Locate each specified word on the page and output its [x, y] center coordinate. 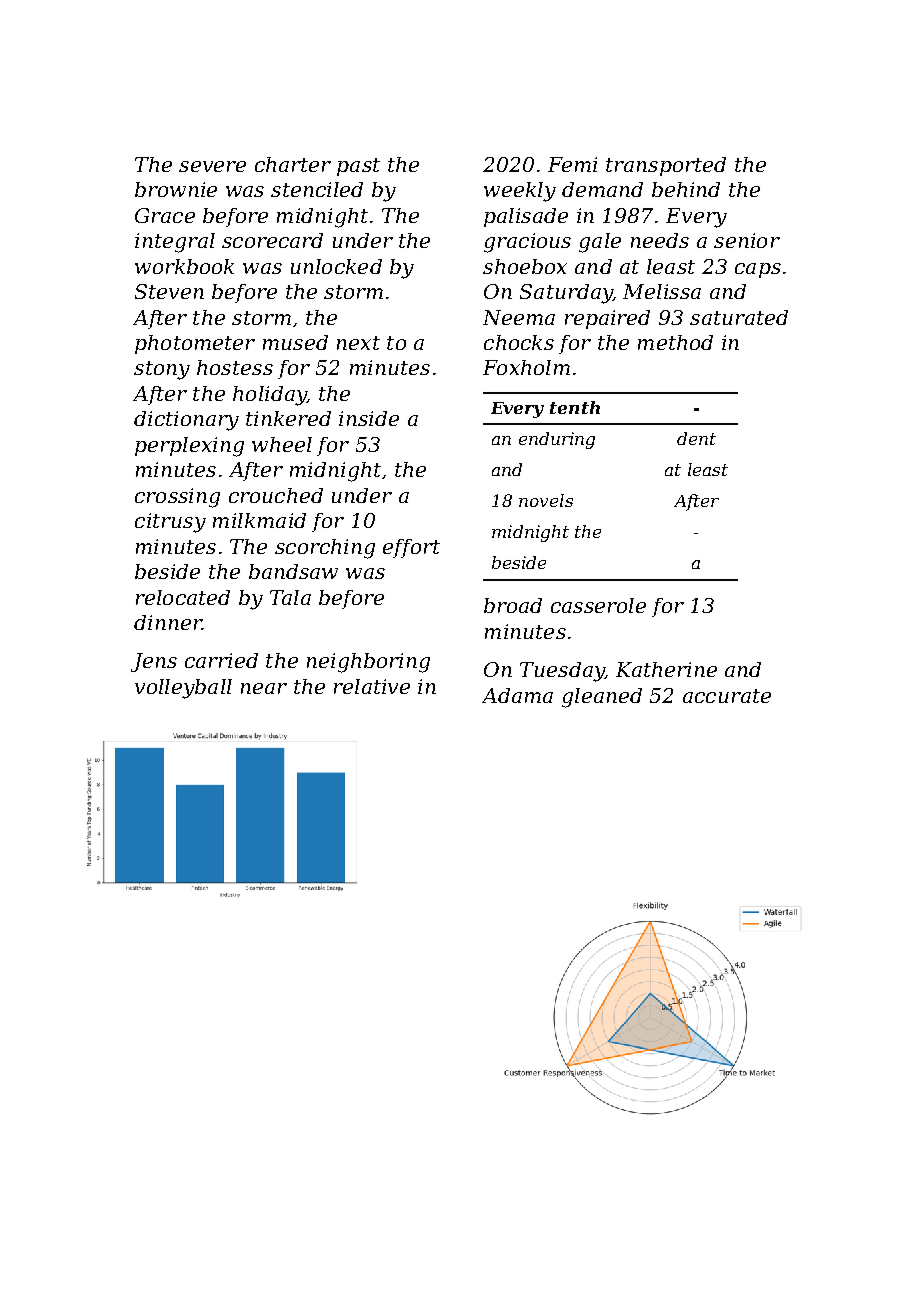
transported [666, 166]
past [358, 167]
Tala [290, 597]
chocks [519, 342]
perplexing [189, 447]
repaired [607, 319]
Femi [572, 164]
